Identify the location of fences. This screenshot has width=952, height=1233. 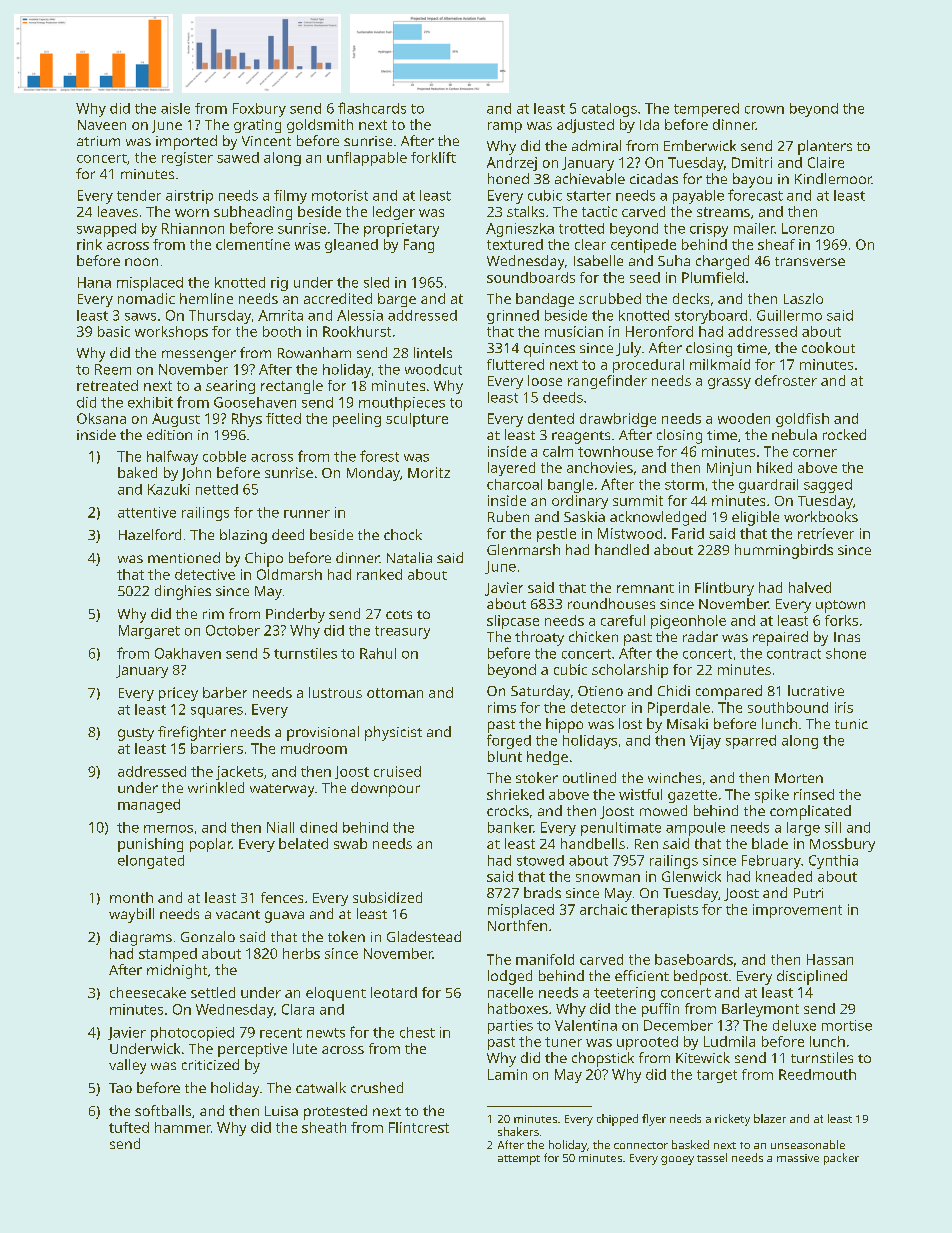
(282, 897).
